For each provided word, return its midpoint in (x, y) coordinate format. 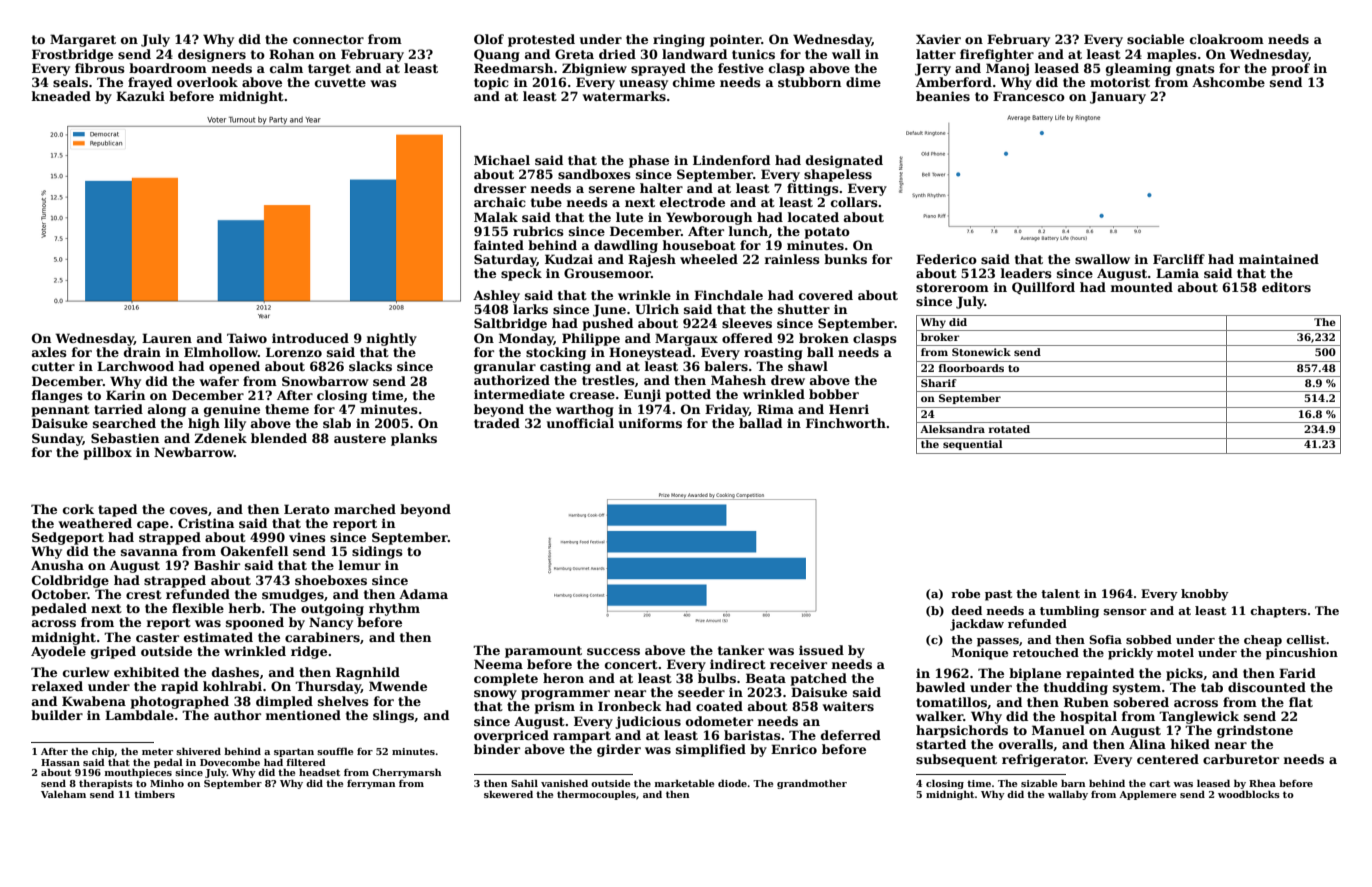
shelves (343, 701)
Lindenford (731, 160)
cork (78, 509)
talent (1060, 593)
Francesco (1029, 96)
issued (821, 650)
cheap (1263, 641)
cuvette (340, 82)
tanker (741, 650)
